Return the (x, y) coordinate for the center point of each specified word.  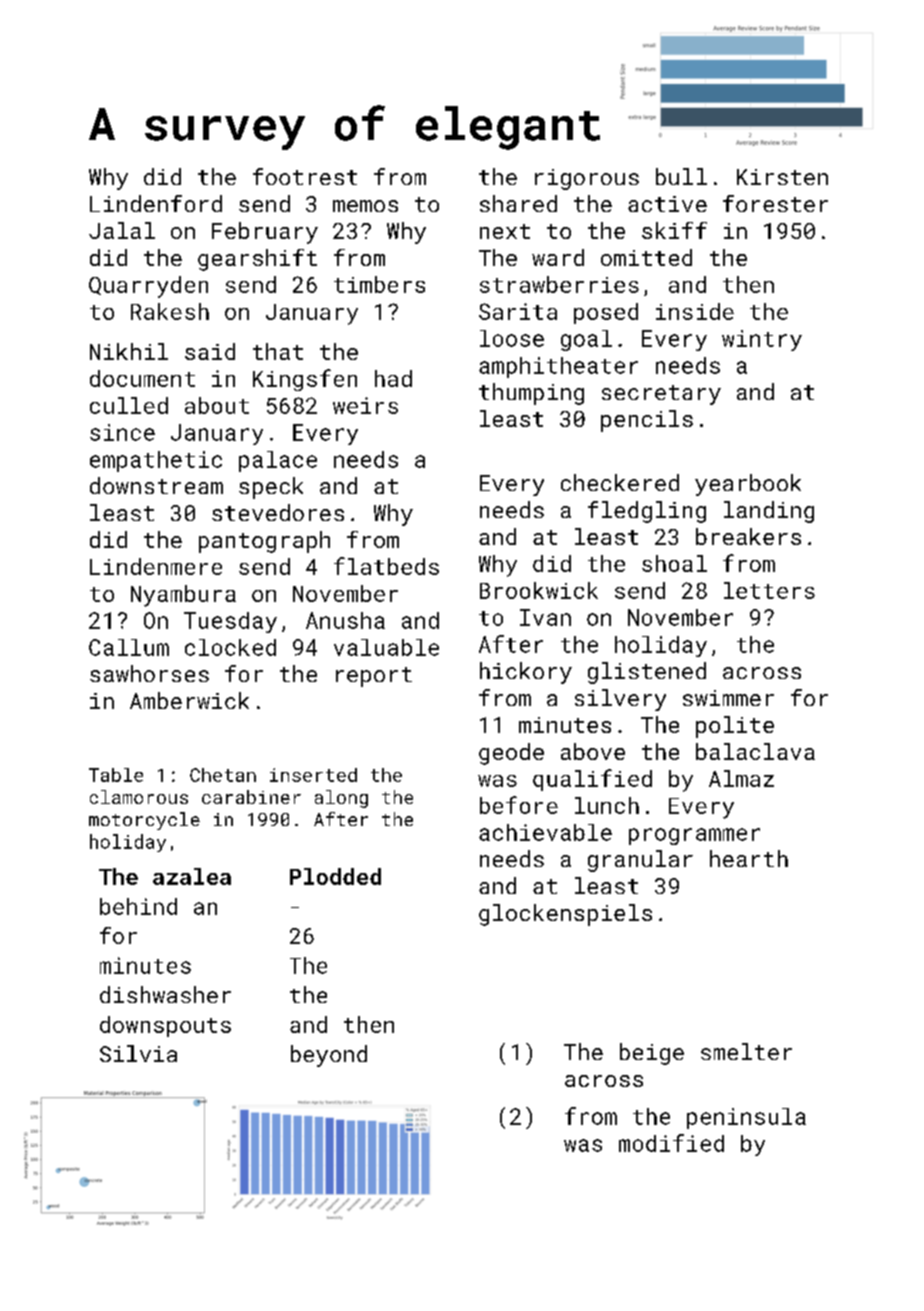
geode (511, 754)
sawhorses (149, 673)
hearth (749, 858)
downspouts (165, 1026)
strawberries (559, 284)
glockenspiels (565, 915)
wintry (762, 340)
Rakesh (170, 311)
